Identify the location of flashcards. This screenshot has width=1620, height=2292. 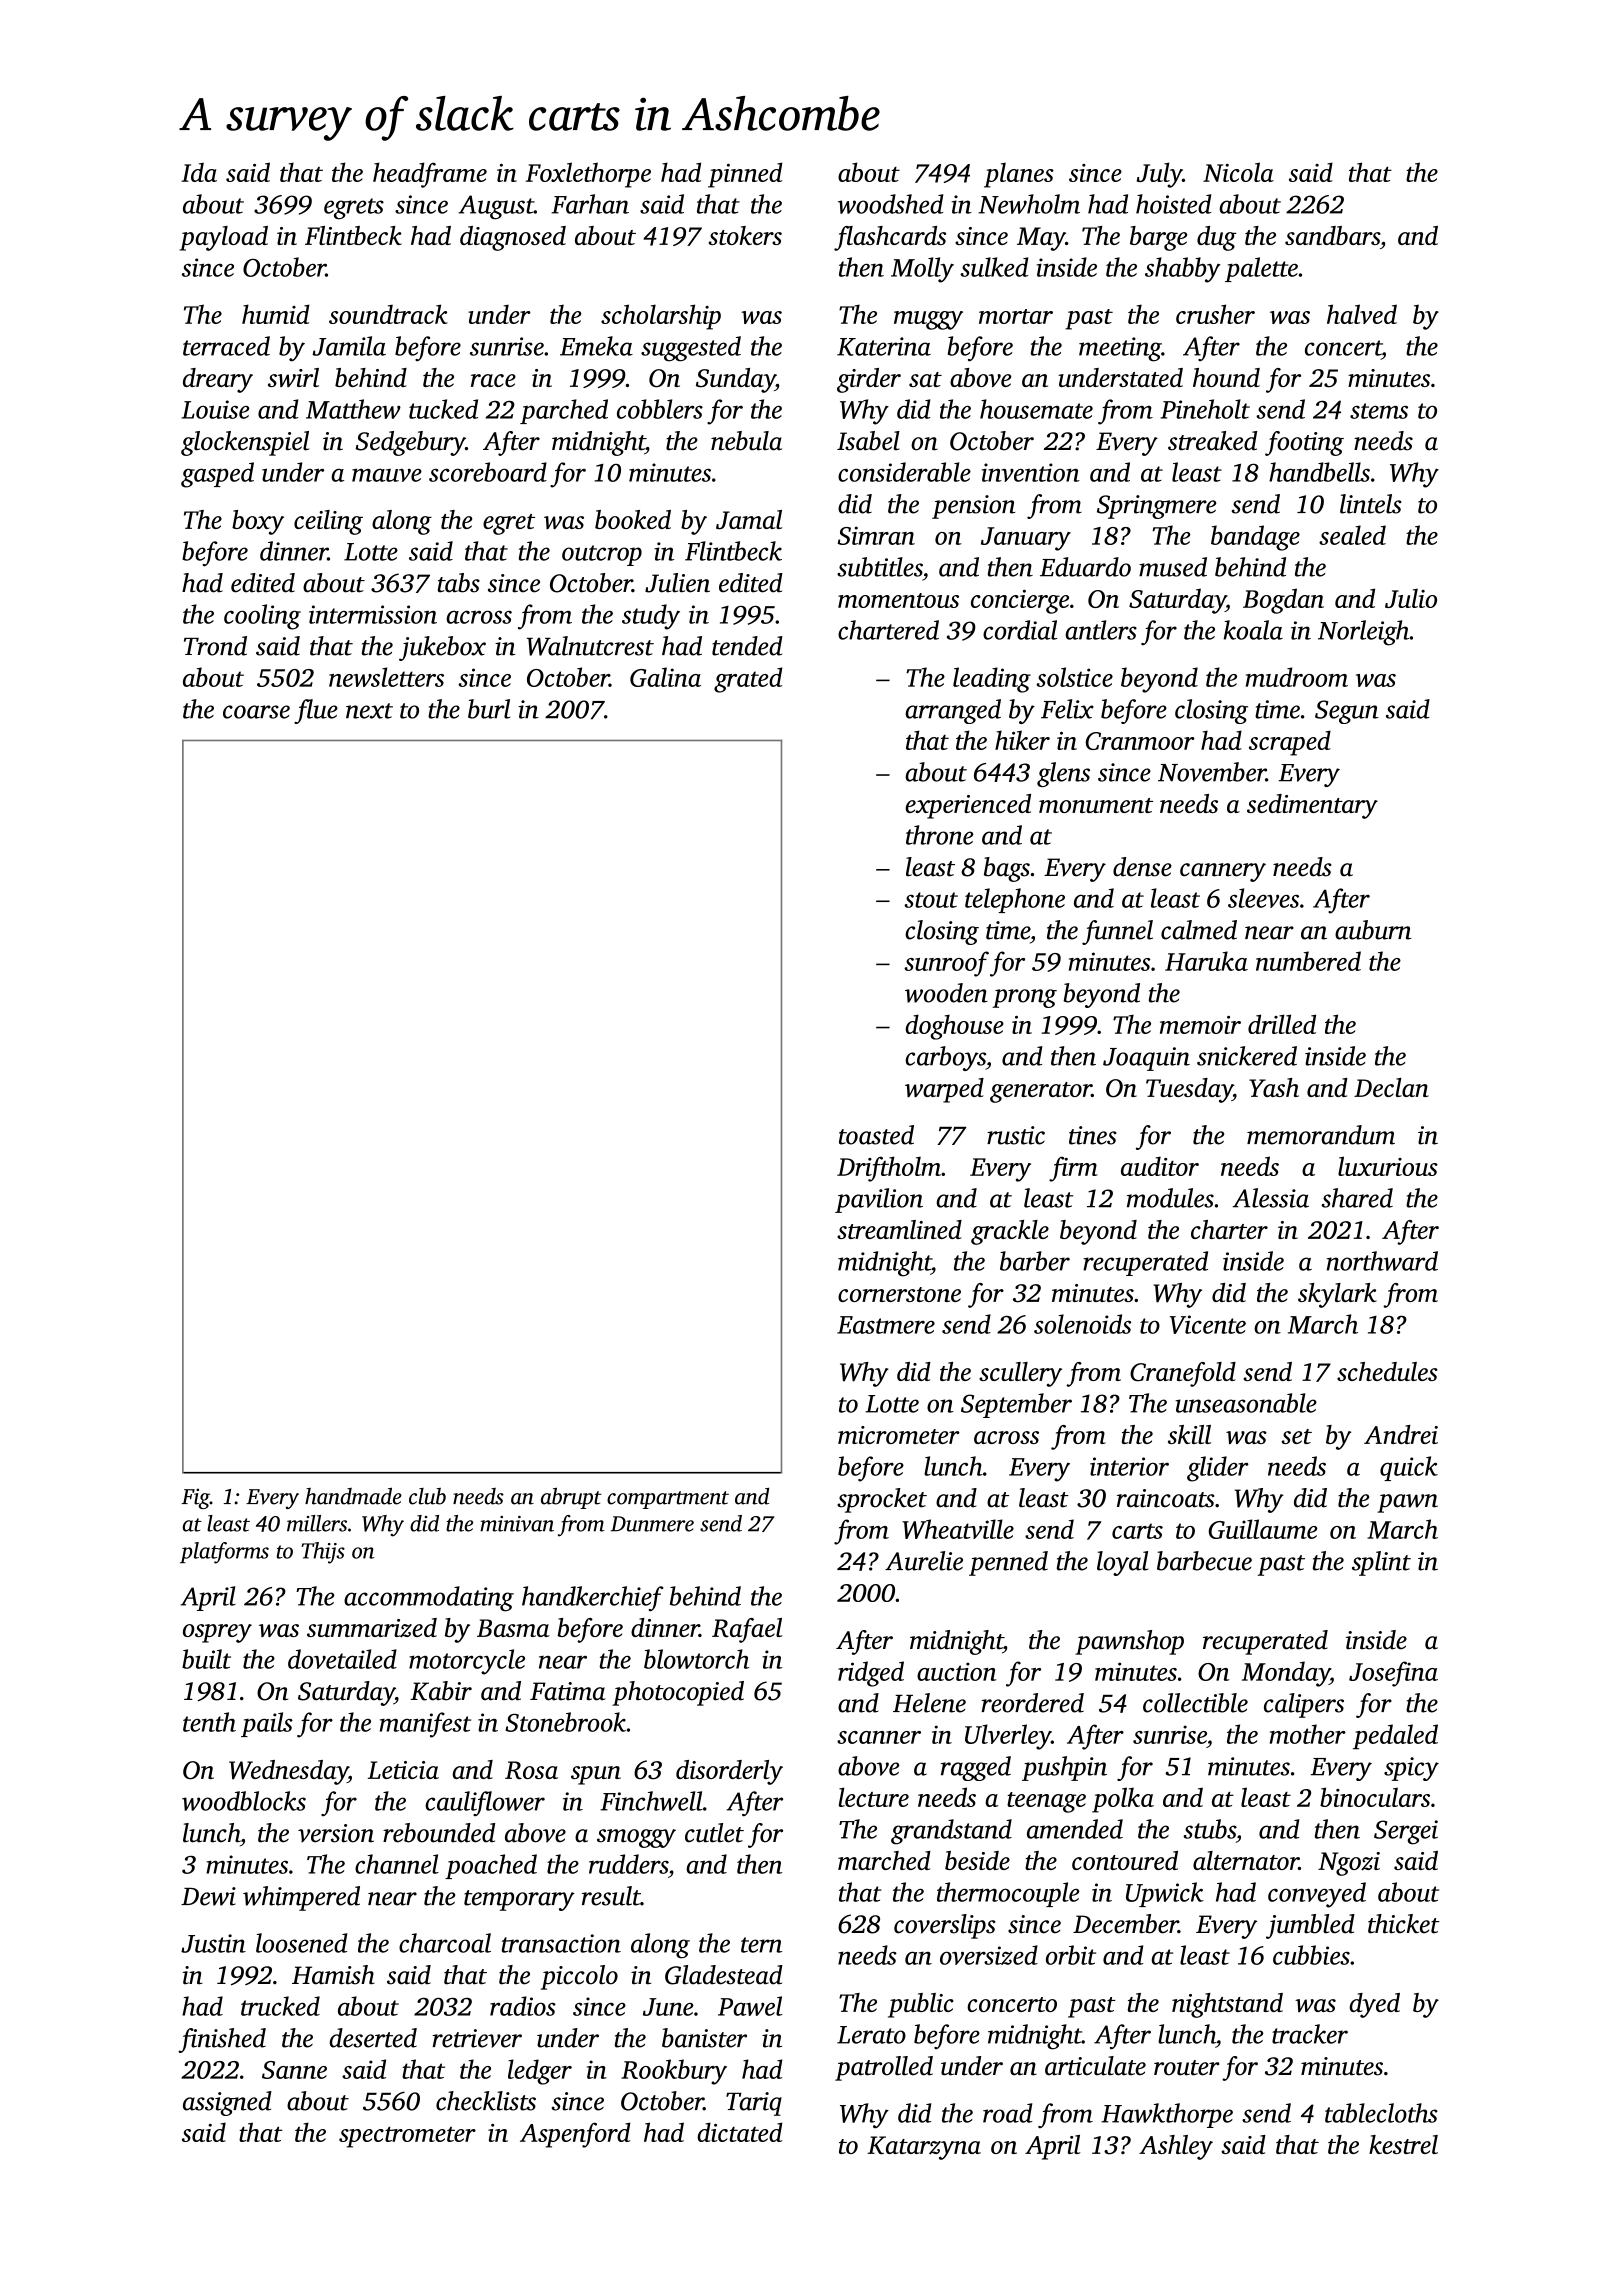
(890, 238).
